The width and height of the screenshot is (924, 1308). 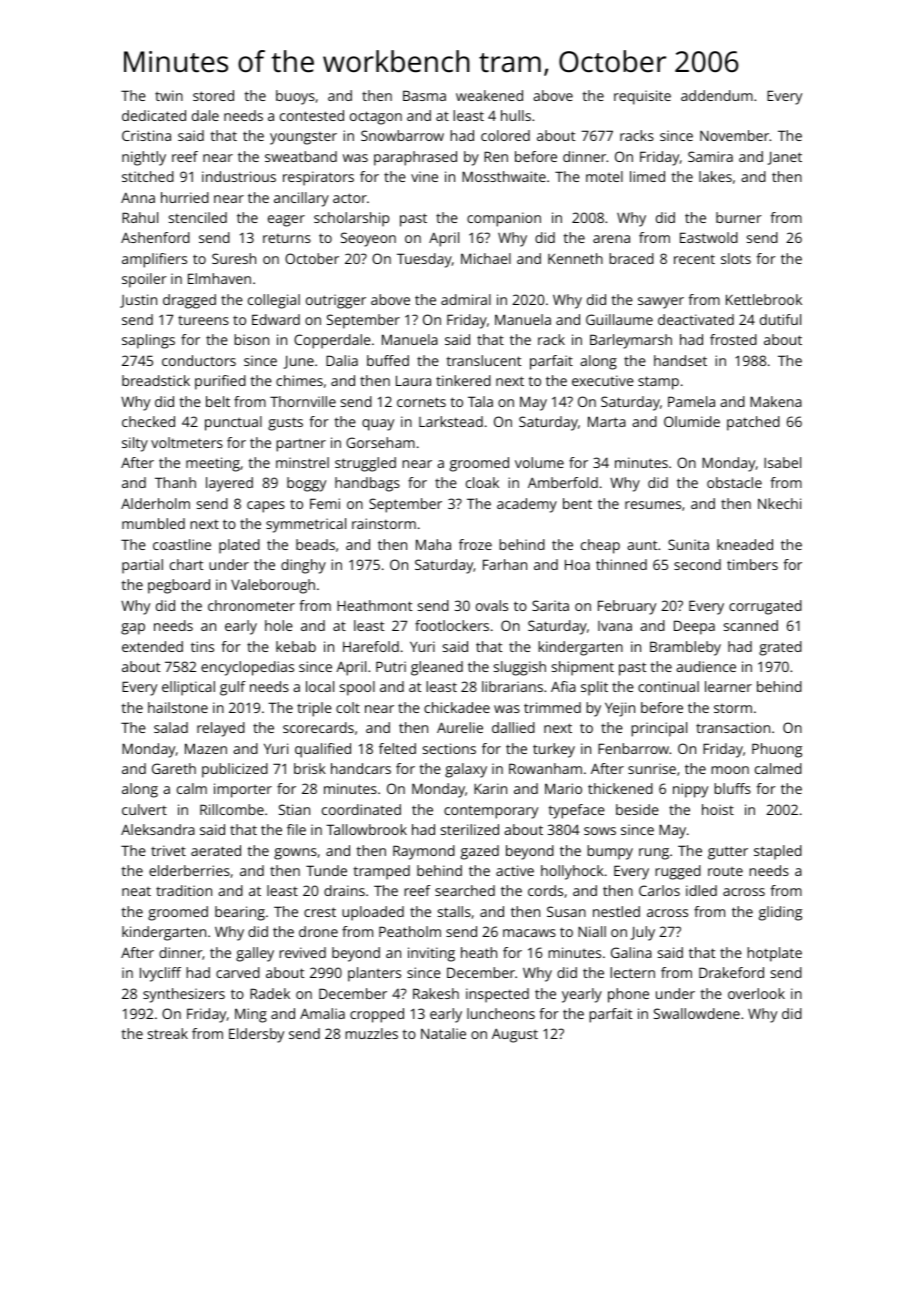 I want to click on contemporary, so click(x=491, y=812).
